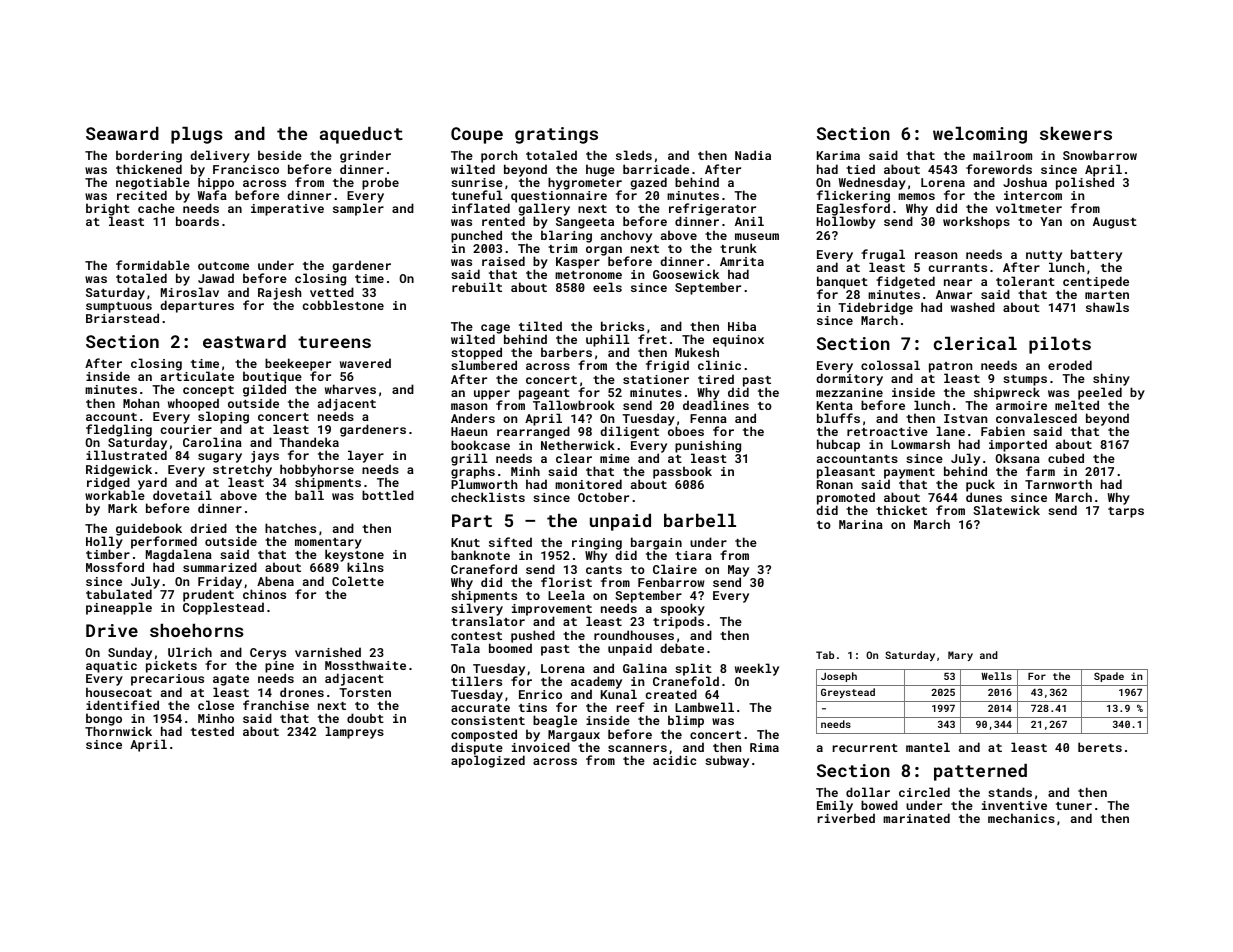 The height and width of the screenshot is (952, 1233). What do you see at coordinates (119, 692) in the screenshot?
I see `housecoat` at bounding box center [119, 692].
